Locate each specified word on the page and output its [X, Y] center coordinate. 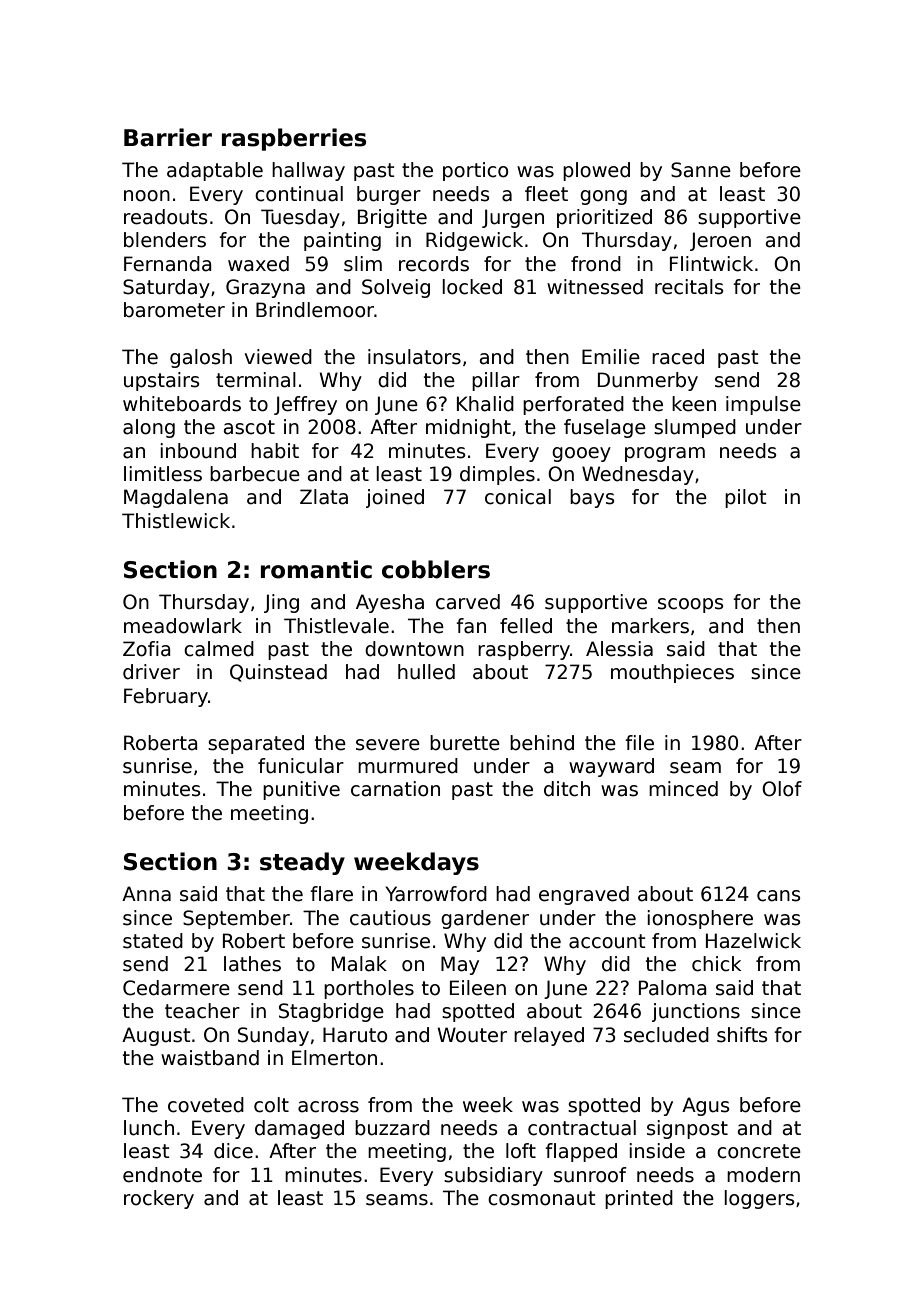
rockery [159, 1199]
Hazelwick [753, 941]
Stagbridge [331, 1012]
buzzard [392, 1128]
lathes [252, 964]
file [639, 743]
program [665, 454]
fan [471, 626]
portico [475, 171]
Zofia [147, 649]
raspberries [294, 139]
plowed [596, 171]
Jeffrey [305, 405]
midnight [468, 428]
